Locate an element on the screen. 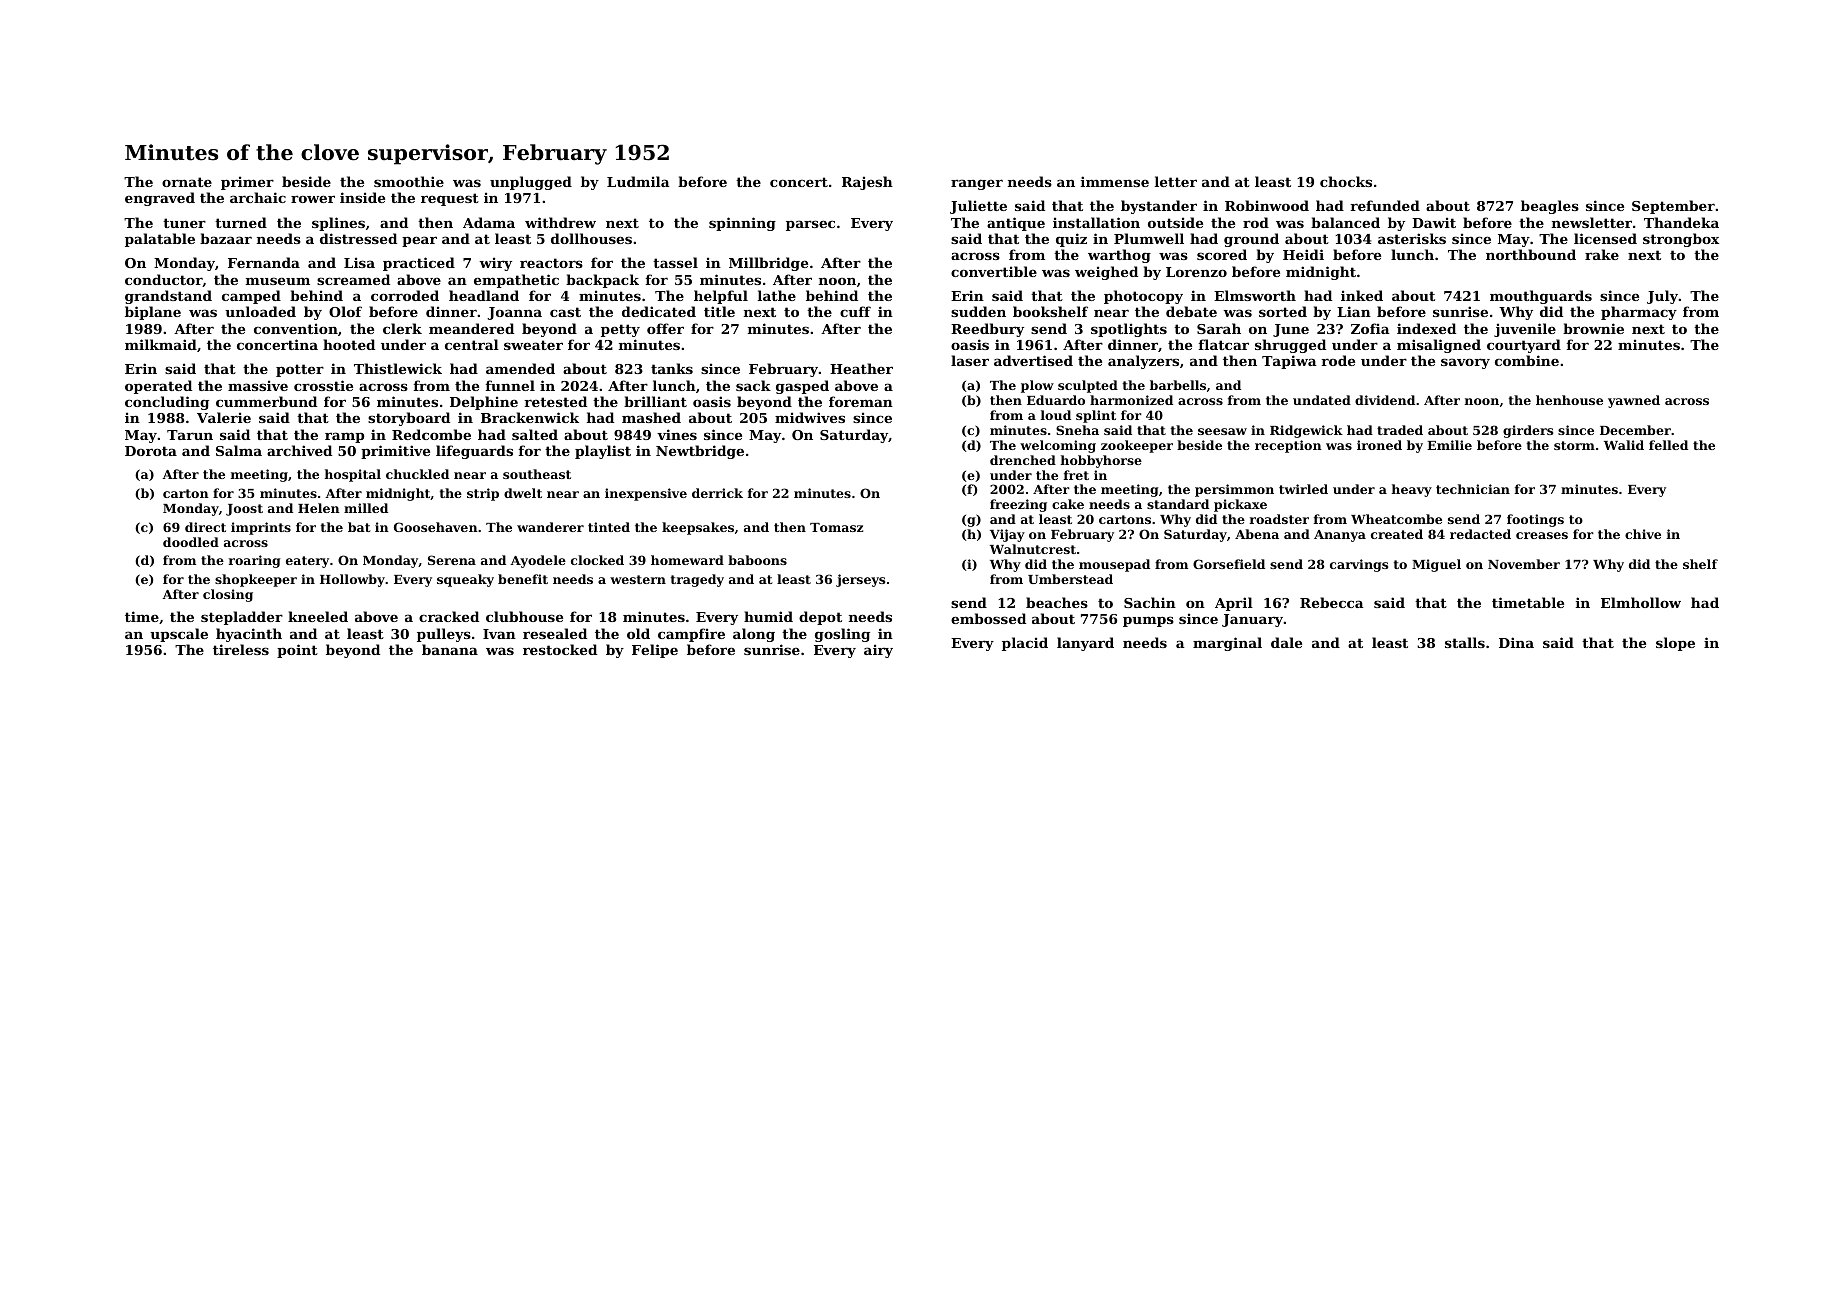  airy is located at coordinates (878, 651).
